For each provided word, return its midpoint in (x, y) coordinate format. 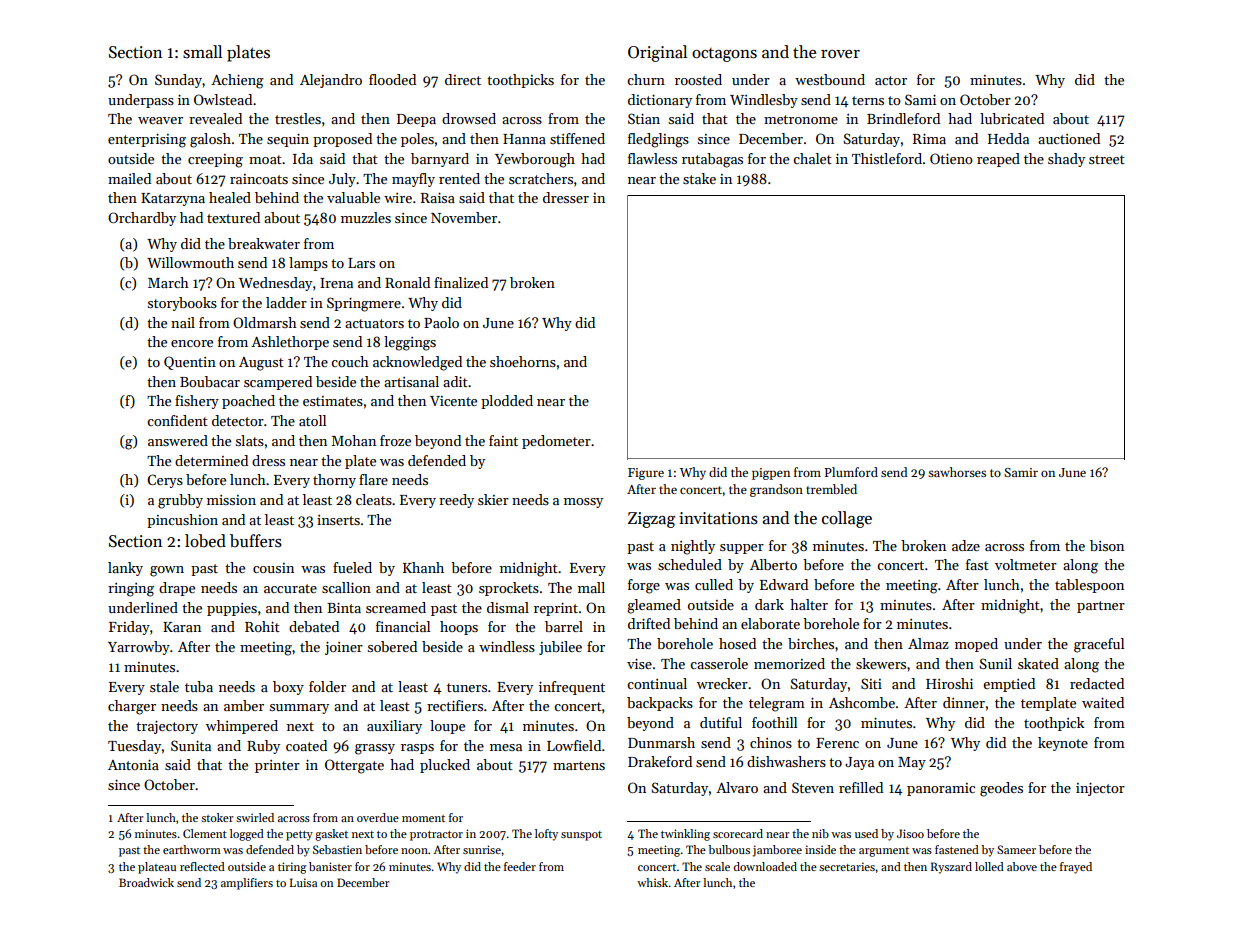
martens (579, 765)
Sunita (191, 745)
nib (820, 833)
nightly (693, 547)
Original (657, 53)
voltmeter (1026, 564)
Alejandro (331, 81)
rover (840, 54)
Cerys (165, 481)
